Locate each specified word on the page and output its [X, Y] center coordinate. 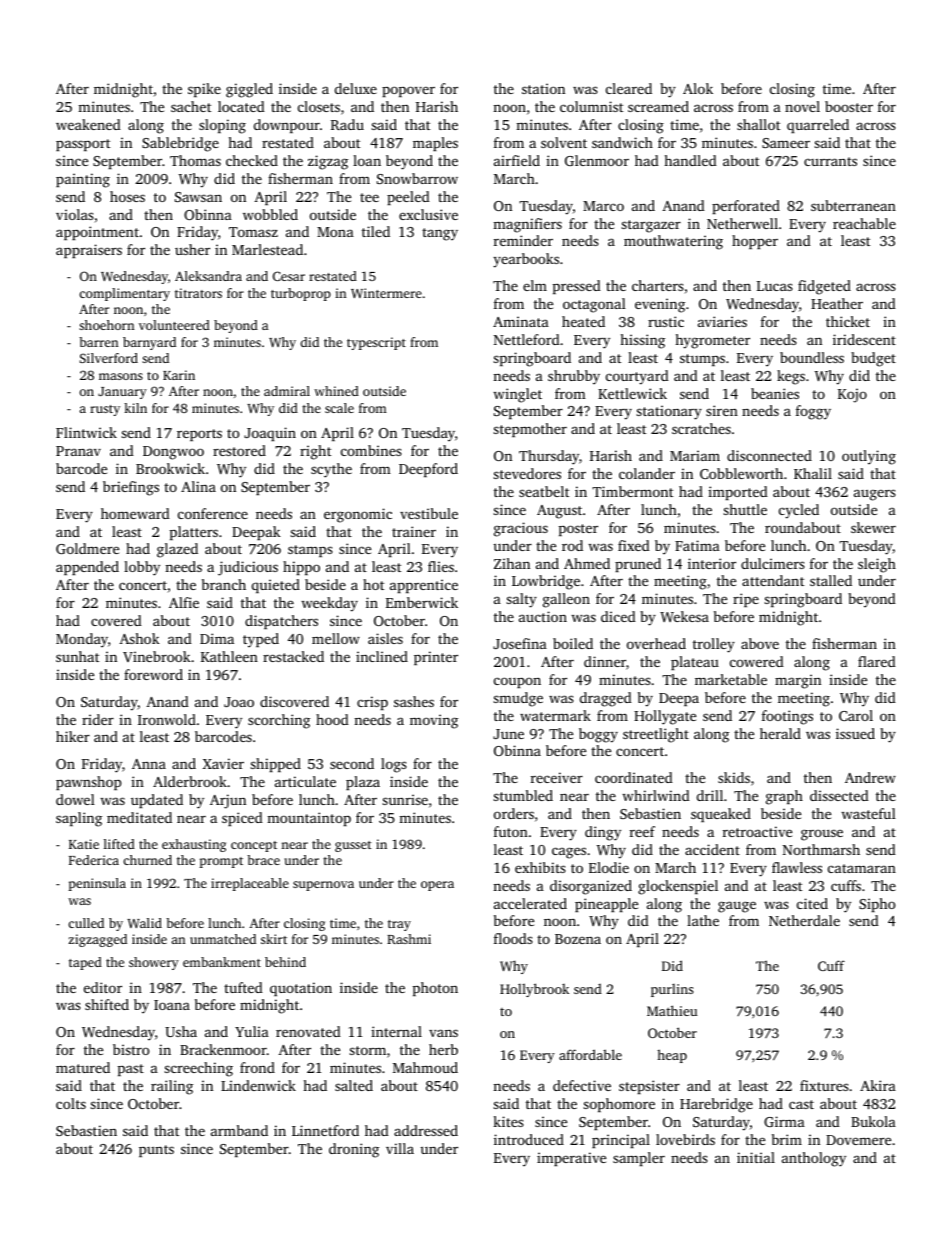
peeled [408, 198]
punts [156, 1151]
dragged [606, 699]
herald [780, 733]
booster [849, 106]
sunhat [78, 656]
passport [83, 145]
